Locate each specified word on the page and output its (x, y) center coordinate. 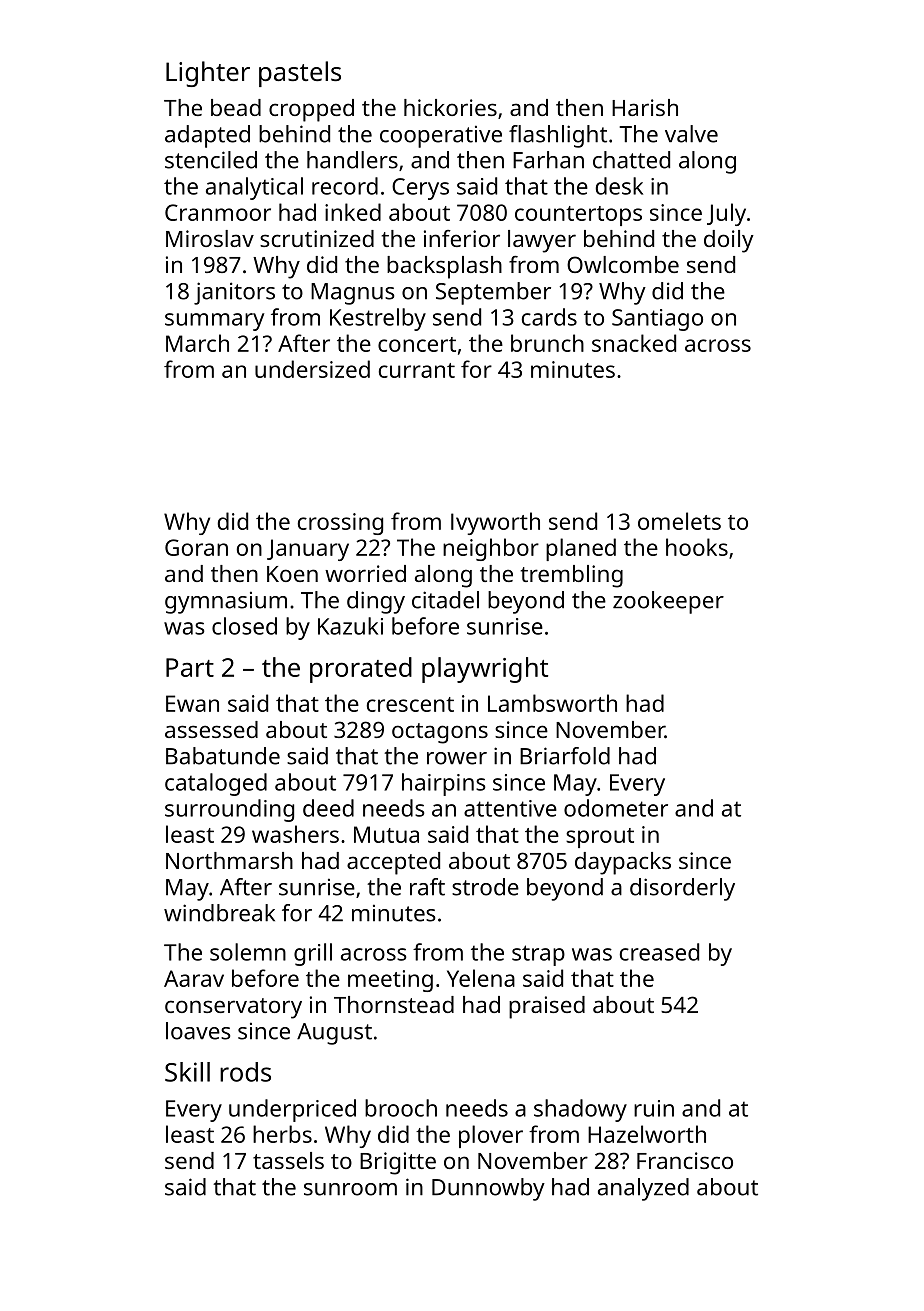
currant (417, 370)
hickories (450, 107)
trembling (572, 576)
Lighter (208, 74)
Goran (196, 547)
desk (619, 186)
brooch (401, 1108)
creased (659, 952)
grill (313, 954)
